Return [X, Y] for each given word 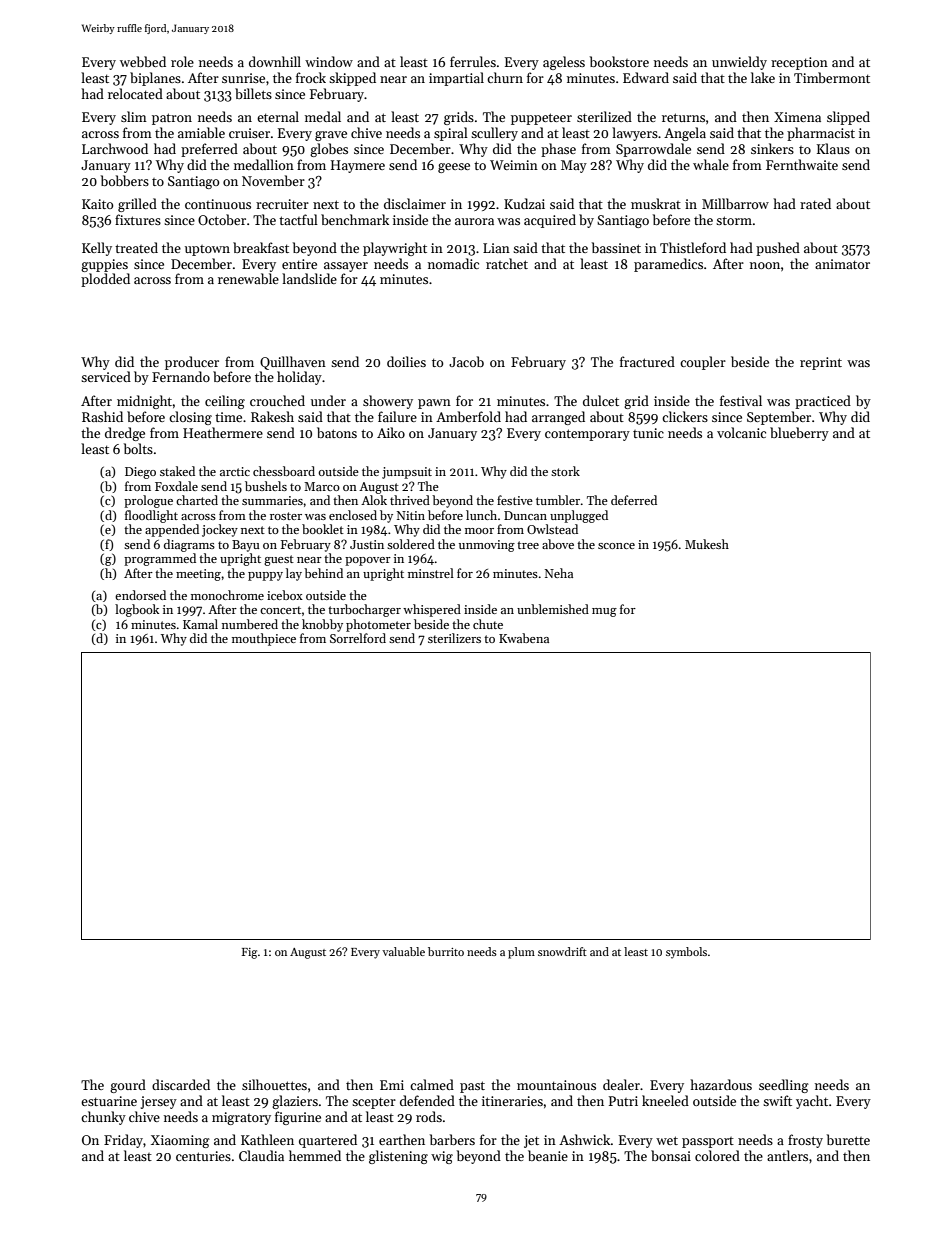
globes [329, 150]
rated [815, 203]
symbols [686, 953]
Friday [123, 1141]
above [558, 544]
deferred [634, 500]
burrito [446, 951]
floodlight [151, 516]
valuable [403, 951]
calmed [432, 1084]
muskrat [656, 203]
